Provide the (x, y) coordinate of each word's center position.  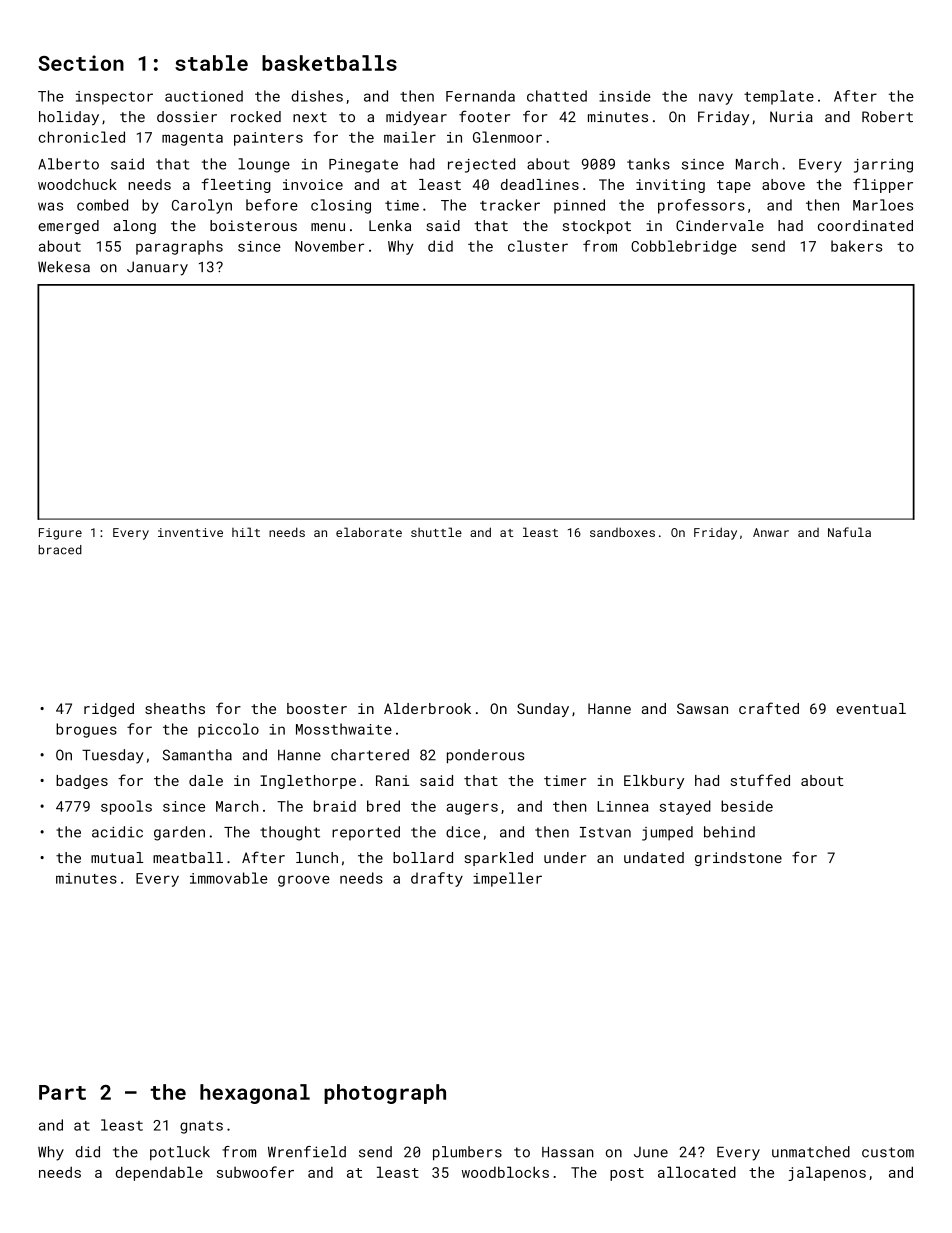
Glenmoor (507, 137)
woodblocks (505, 1172)
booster (317, 708)
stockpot (597, 227)
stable (211, 63)
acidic (117, 832)
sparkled (499, 859)
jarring (883, 166)
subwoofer (255, 1172)
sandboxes (622, 532)
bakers (856, 246)
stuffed (760, 780)
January (157, 268)
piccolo (228, 730)
